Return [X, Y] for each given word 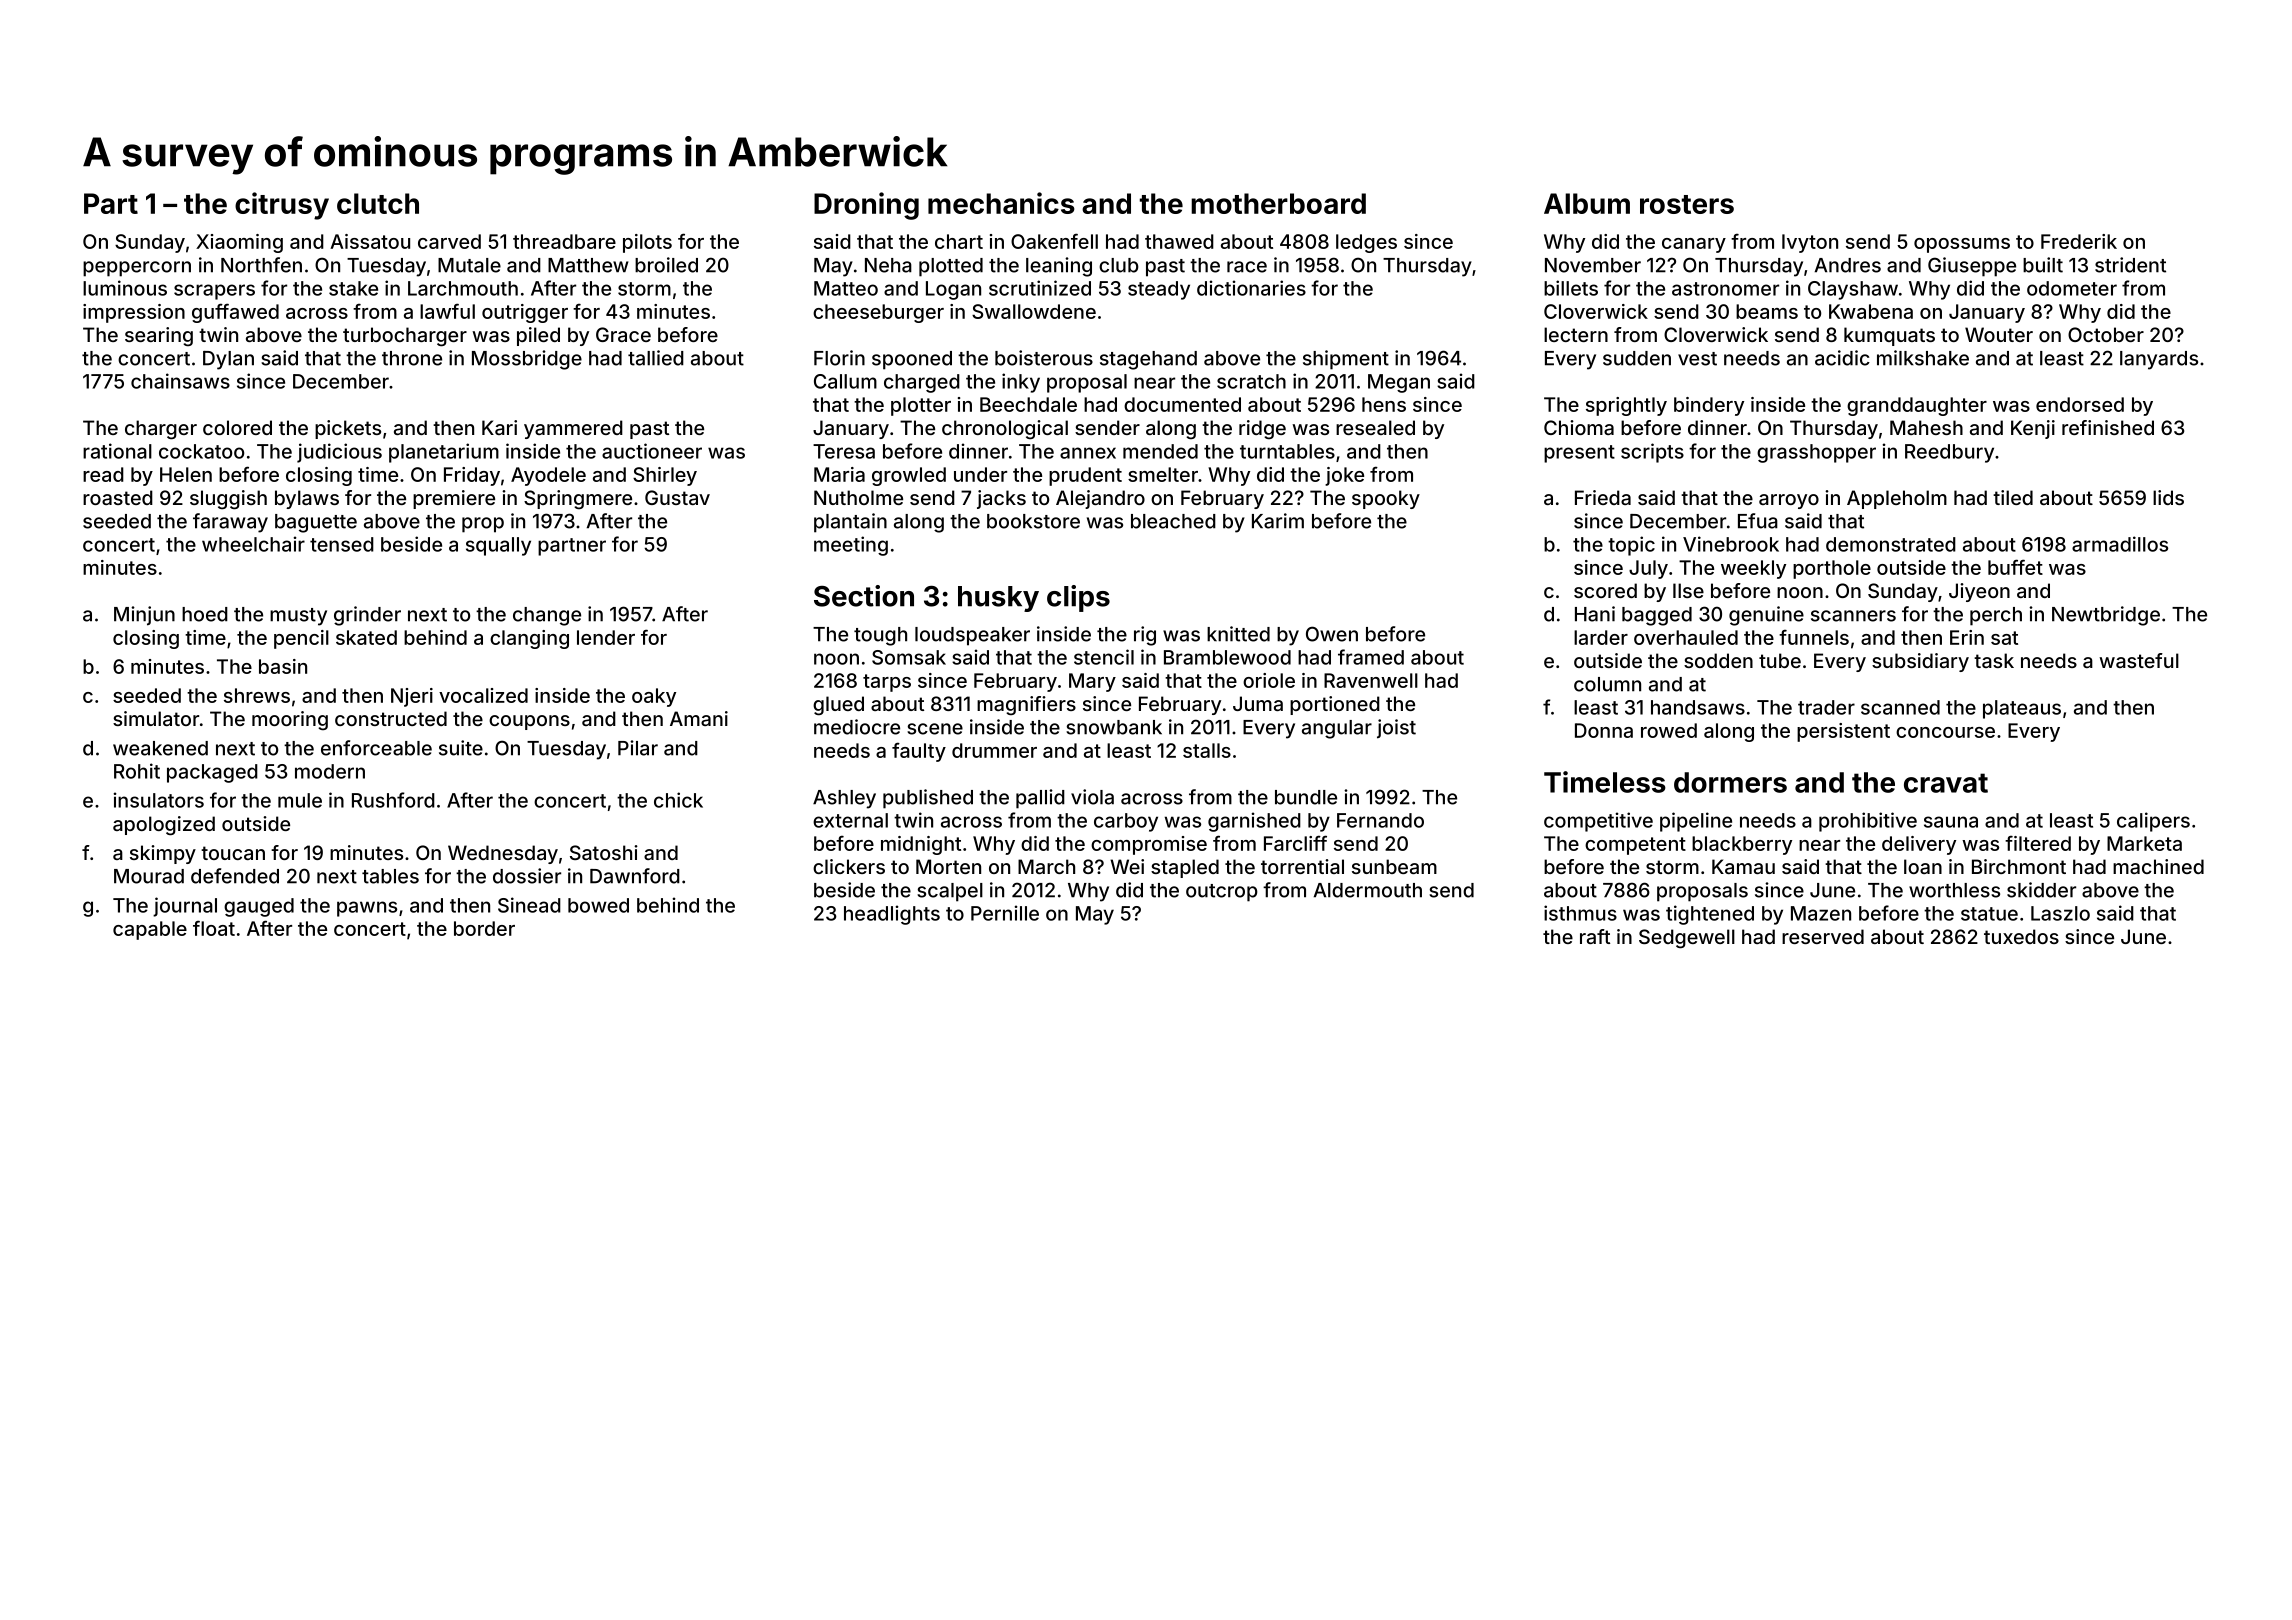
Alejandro [1100, 499]
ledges [1366, 243]
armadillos [2120, 544]
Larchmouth [463, 288]
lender [606, 637]
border [484, 928]
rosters [1687, 204]
